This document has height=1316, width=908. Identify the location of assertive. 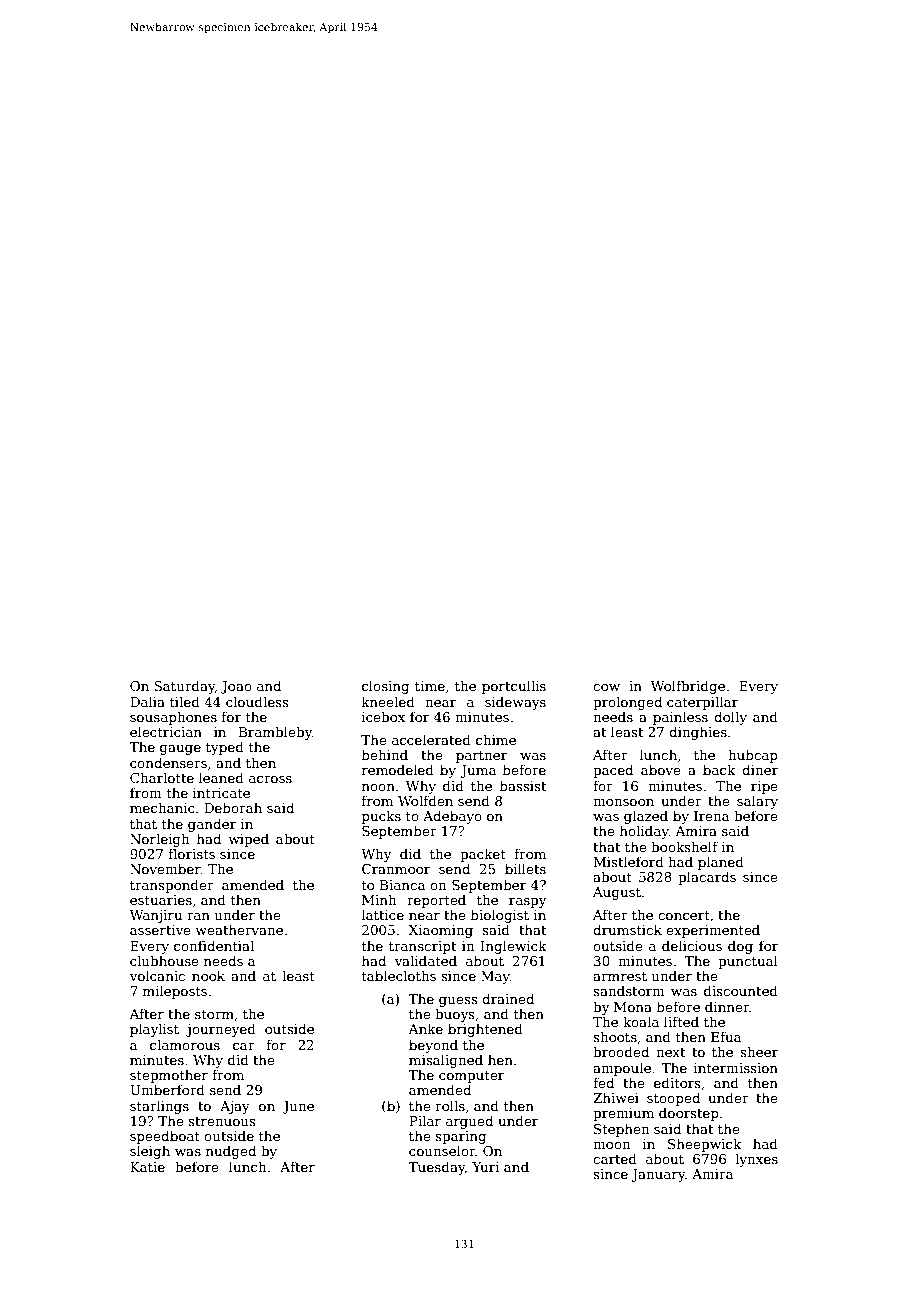
(160, 930).
